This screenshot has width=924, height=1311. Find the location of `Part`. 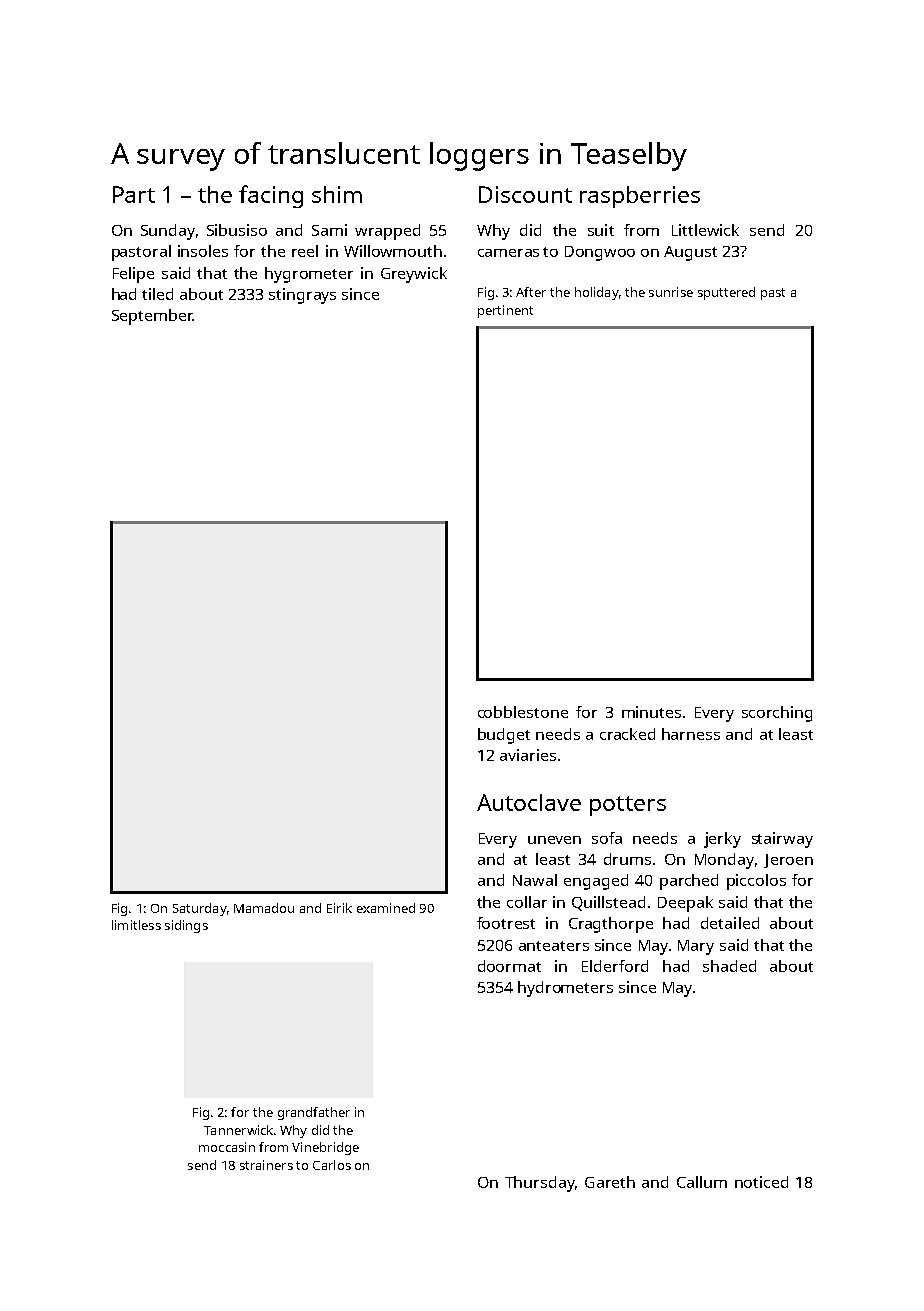

Part is located at coordinates (134, 194).
